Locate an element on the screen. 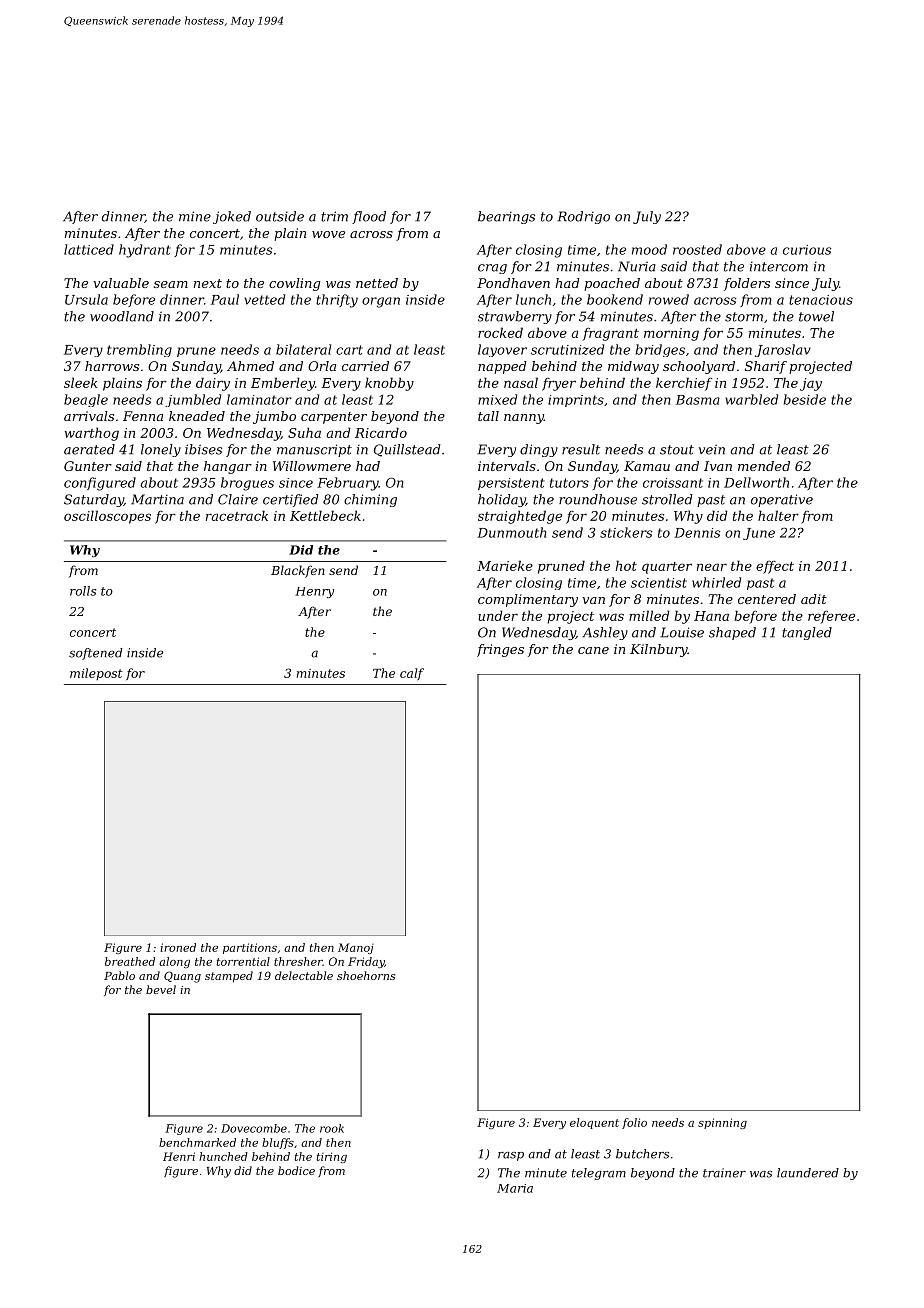  Ursula is located at coordinates (86, 299).
